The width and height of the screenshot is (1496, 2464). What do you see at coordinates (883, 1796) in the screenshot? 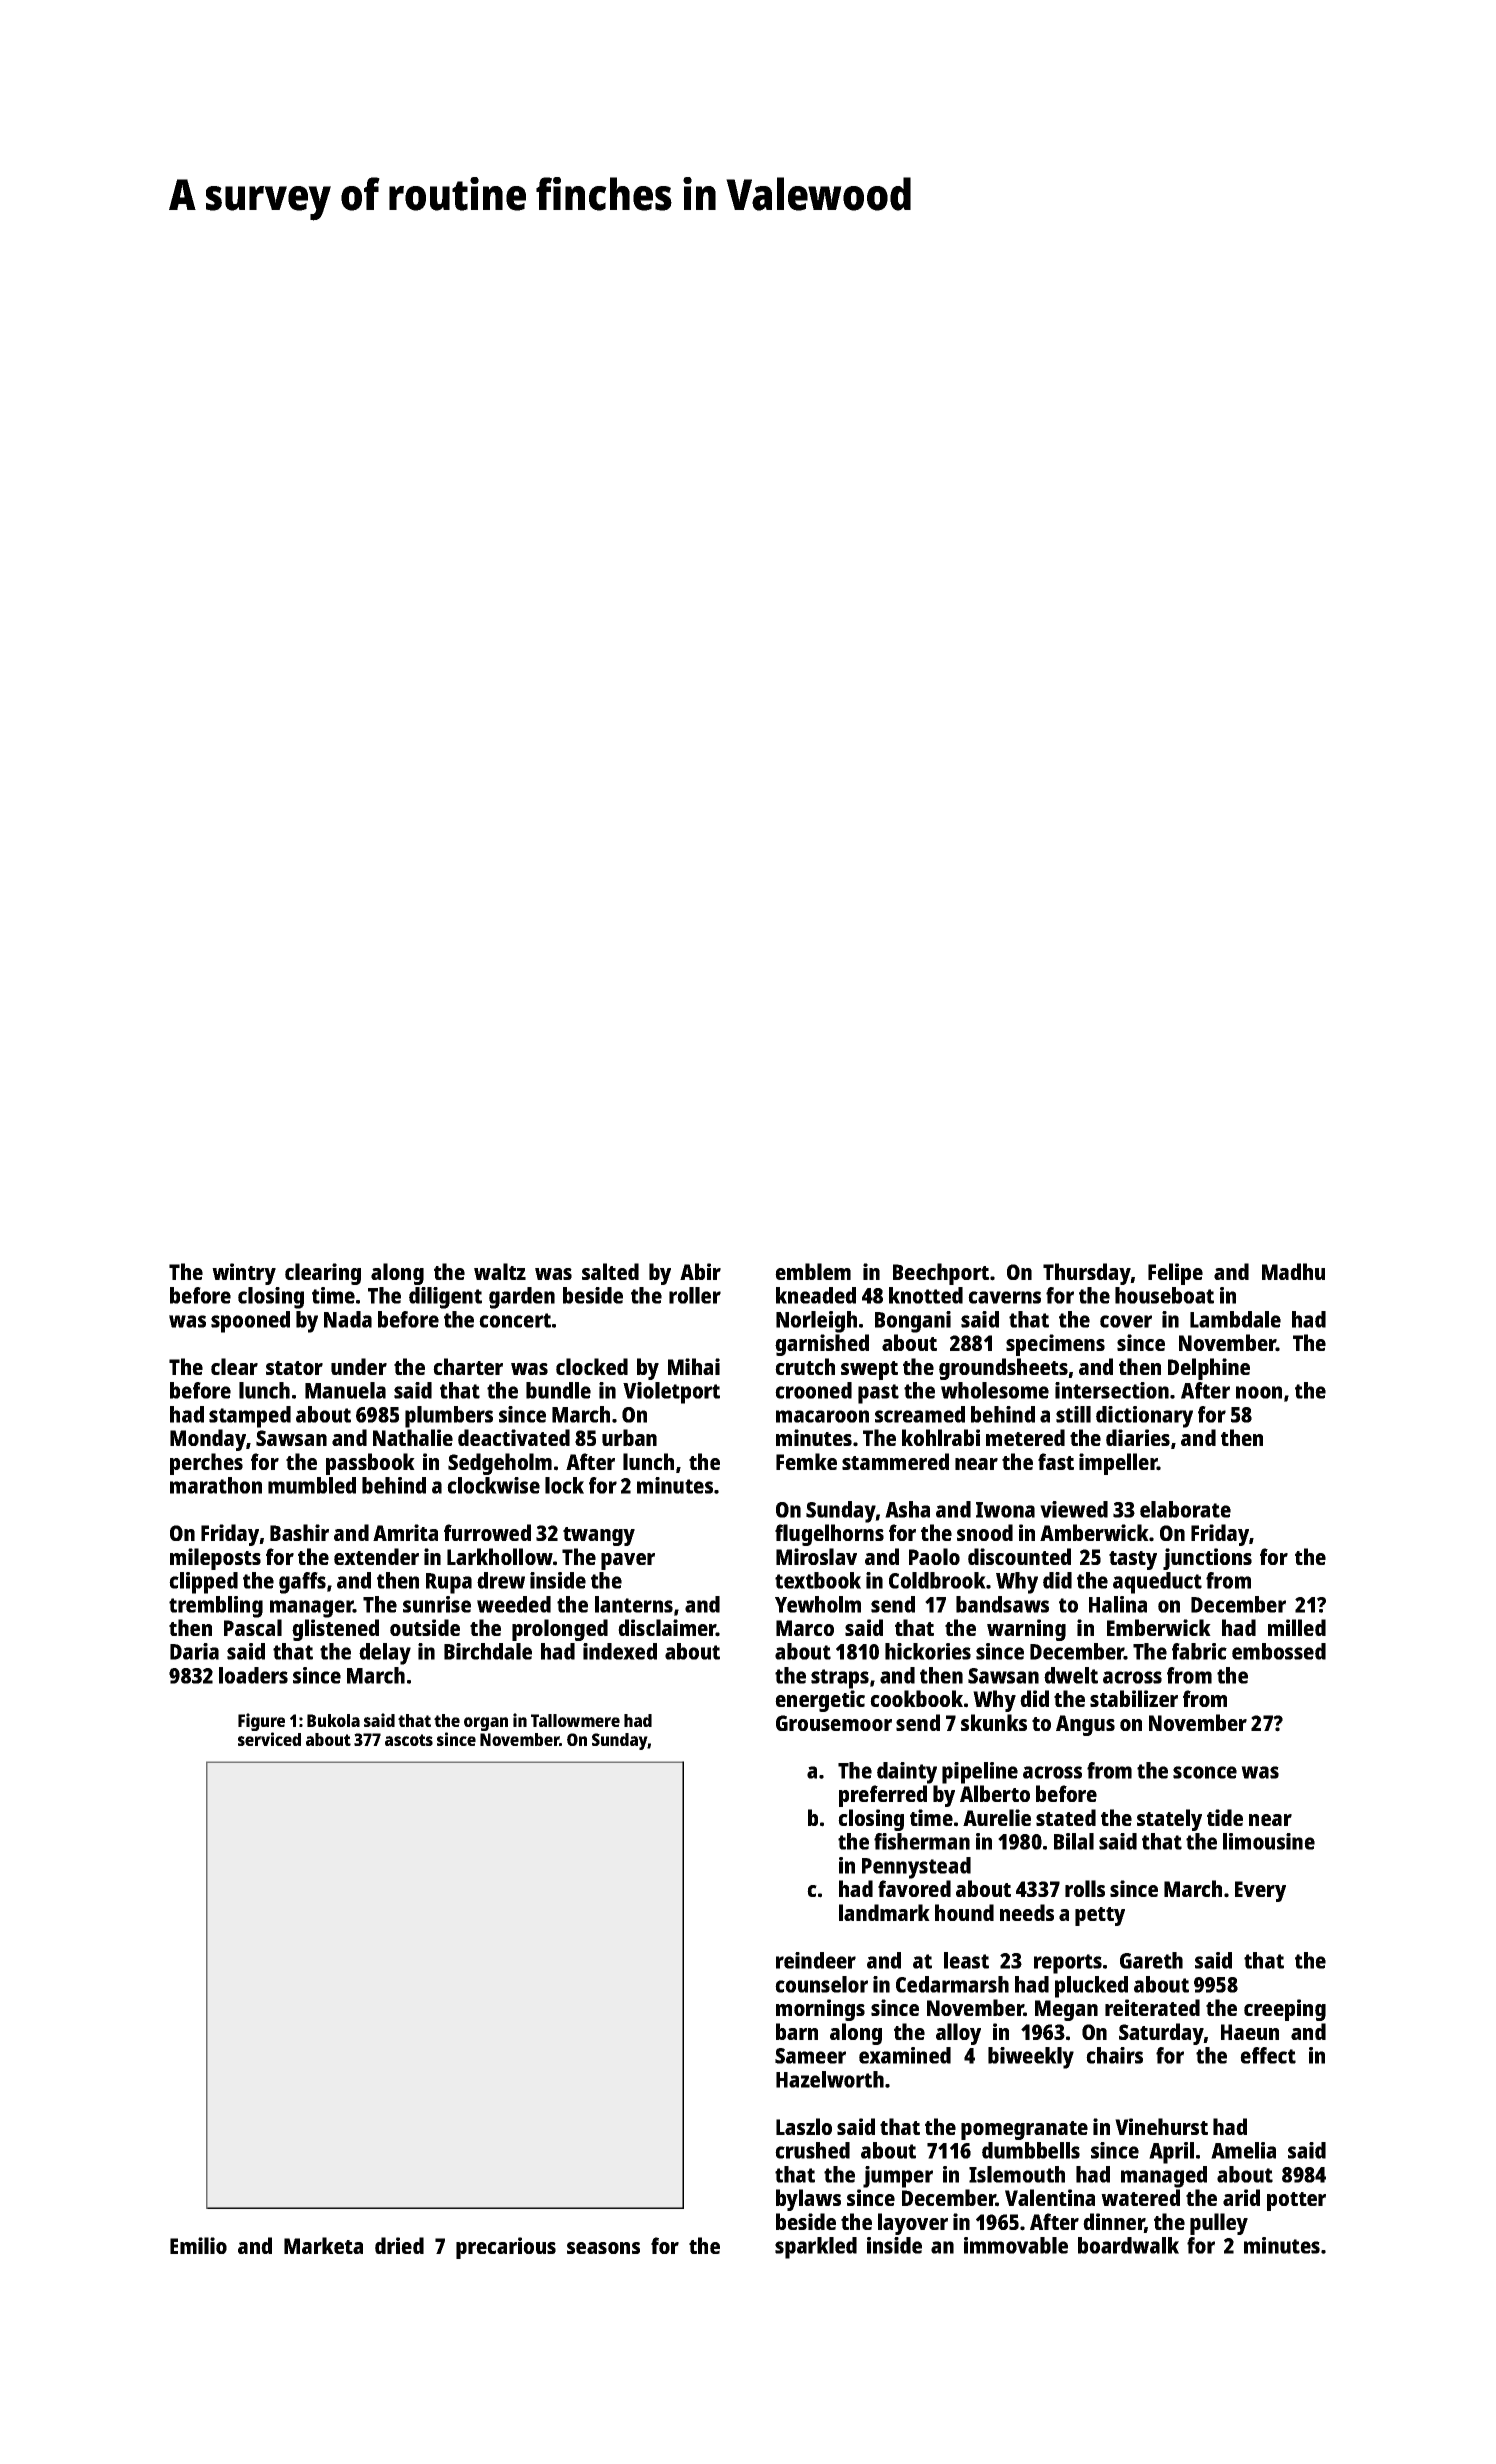
I see `preferred` at bounding box center [883, 1796].
